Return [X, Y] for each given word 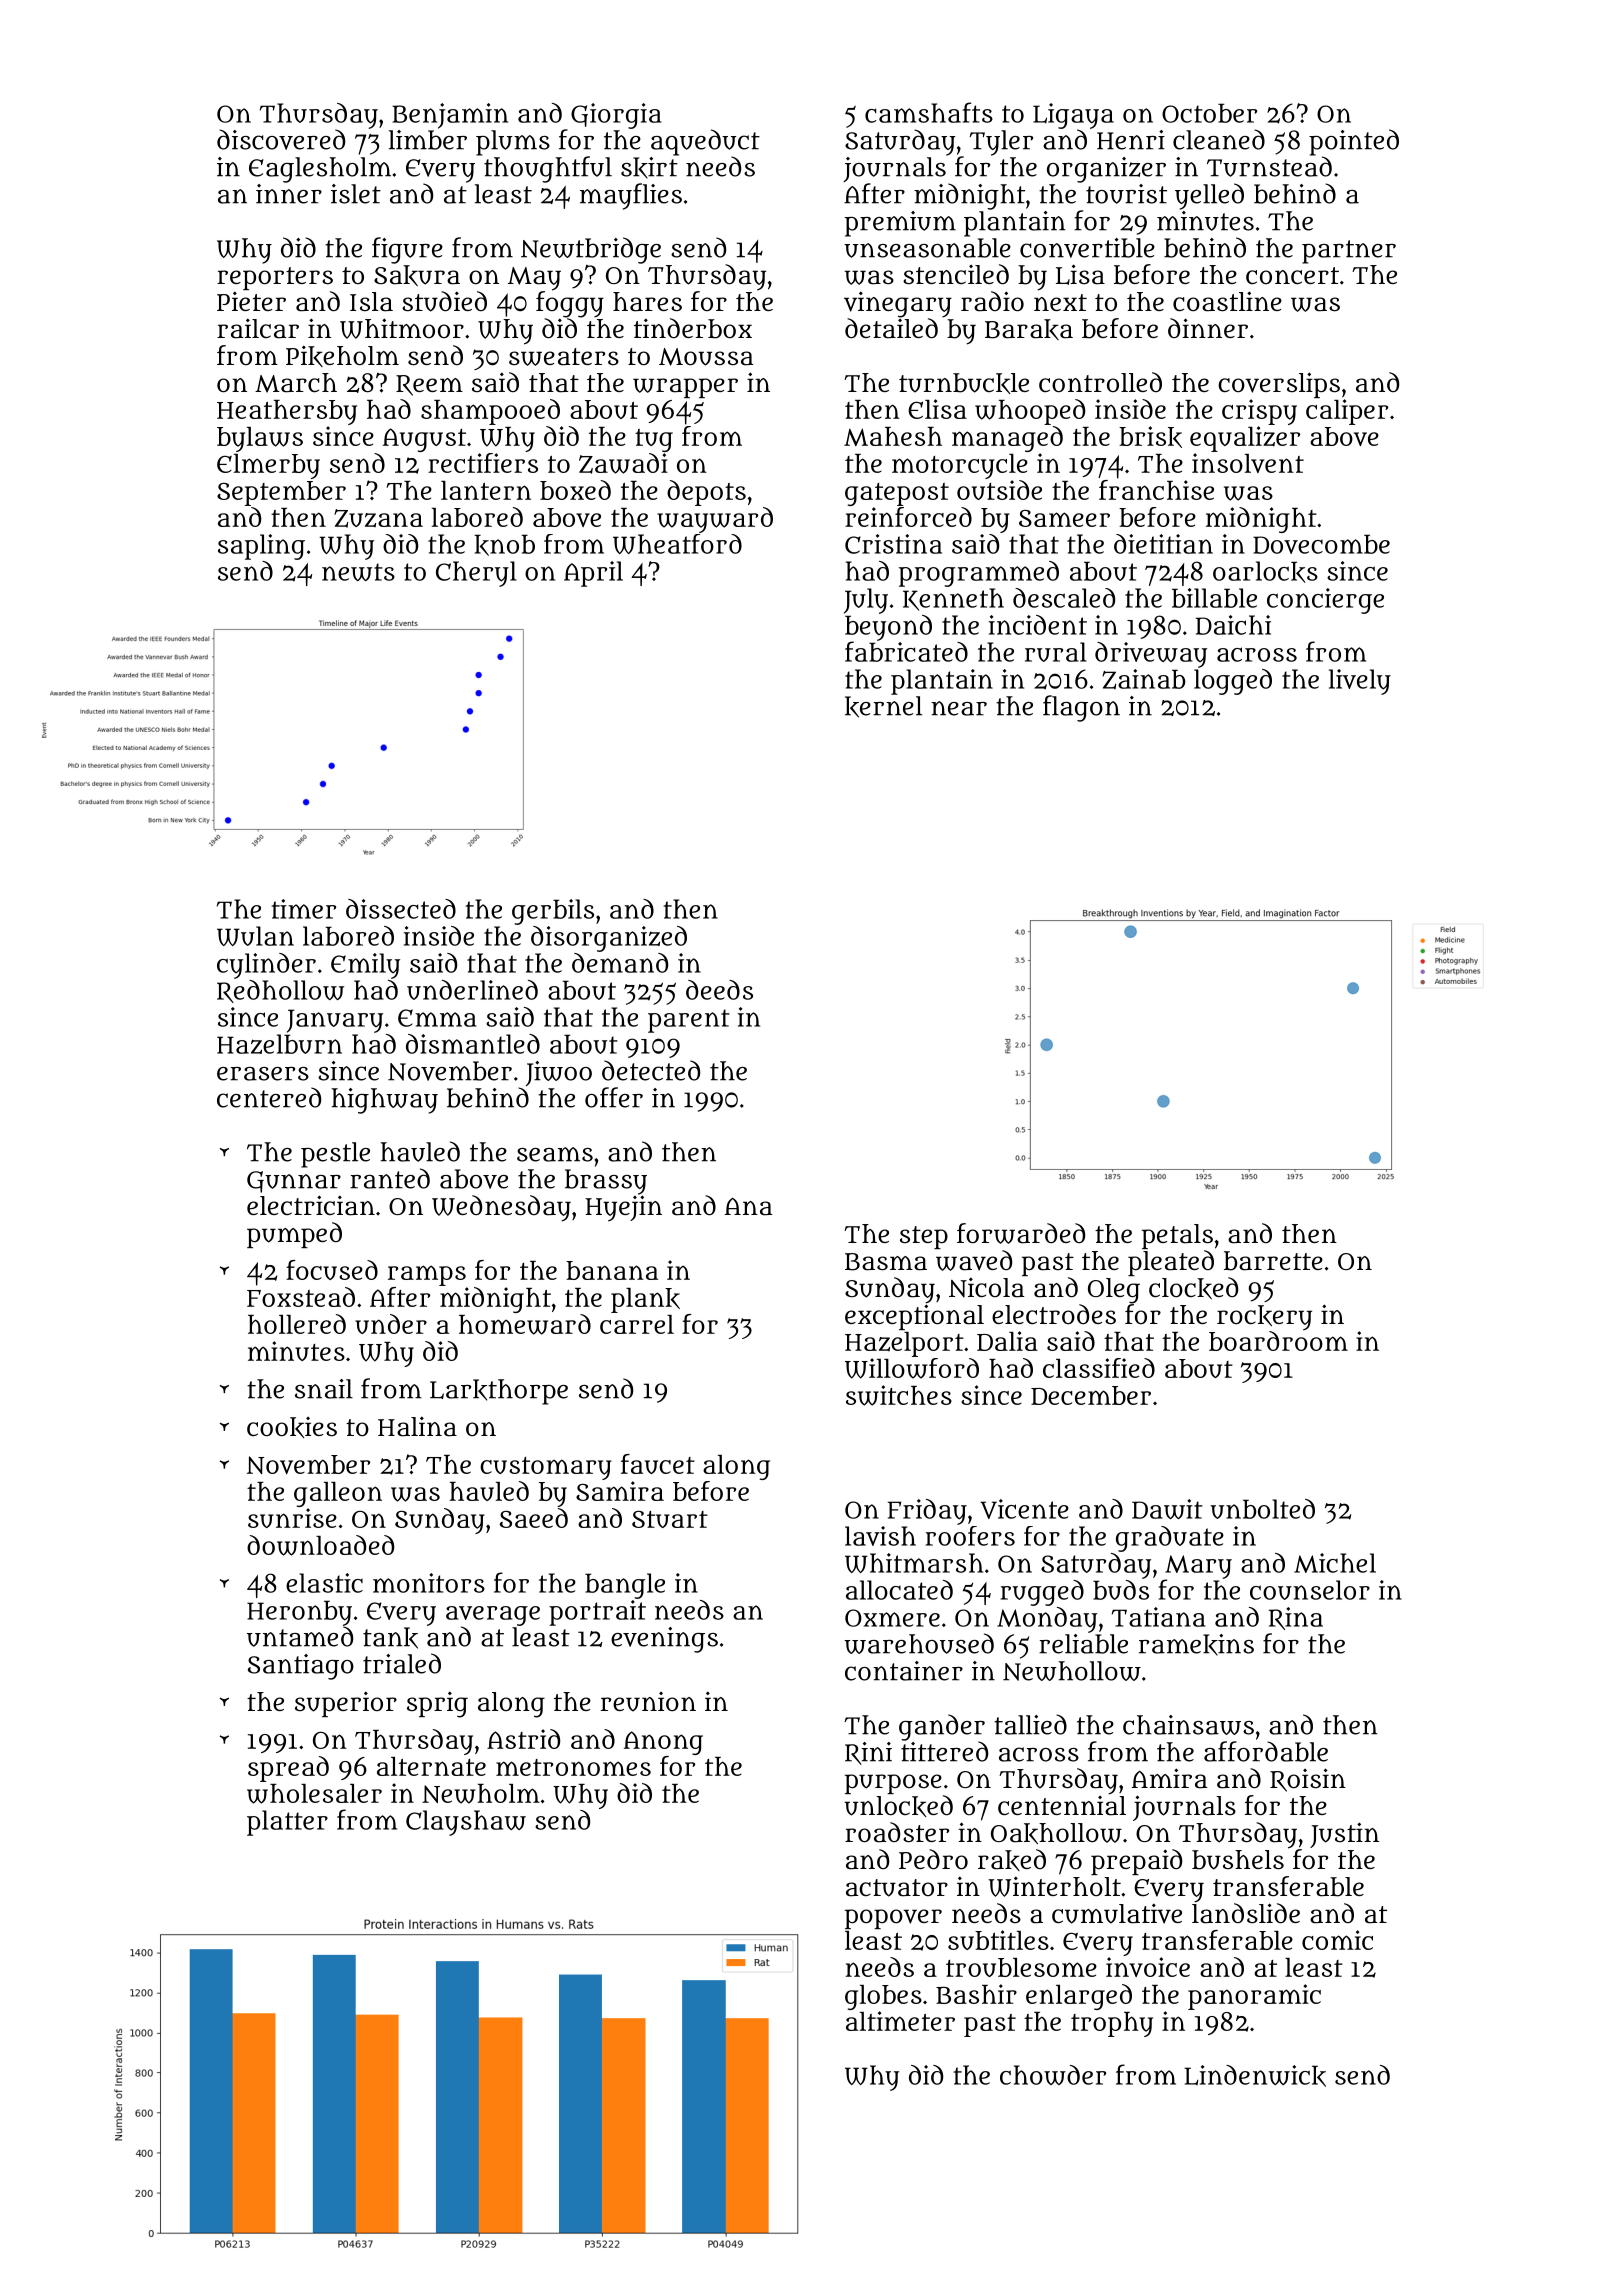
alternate [431, 1766]
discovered [281, 139]
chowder [1053, 2075]
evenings [664, 1640]
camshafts [929, 112]
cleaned [1219, 139]
